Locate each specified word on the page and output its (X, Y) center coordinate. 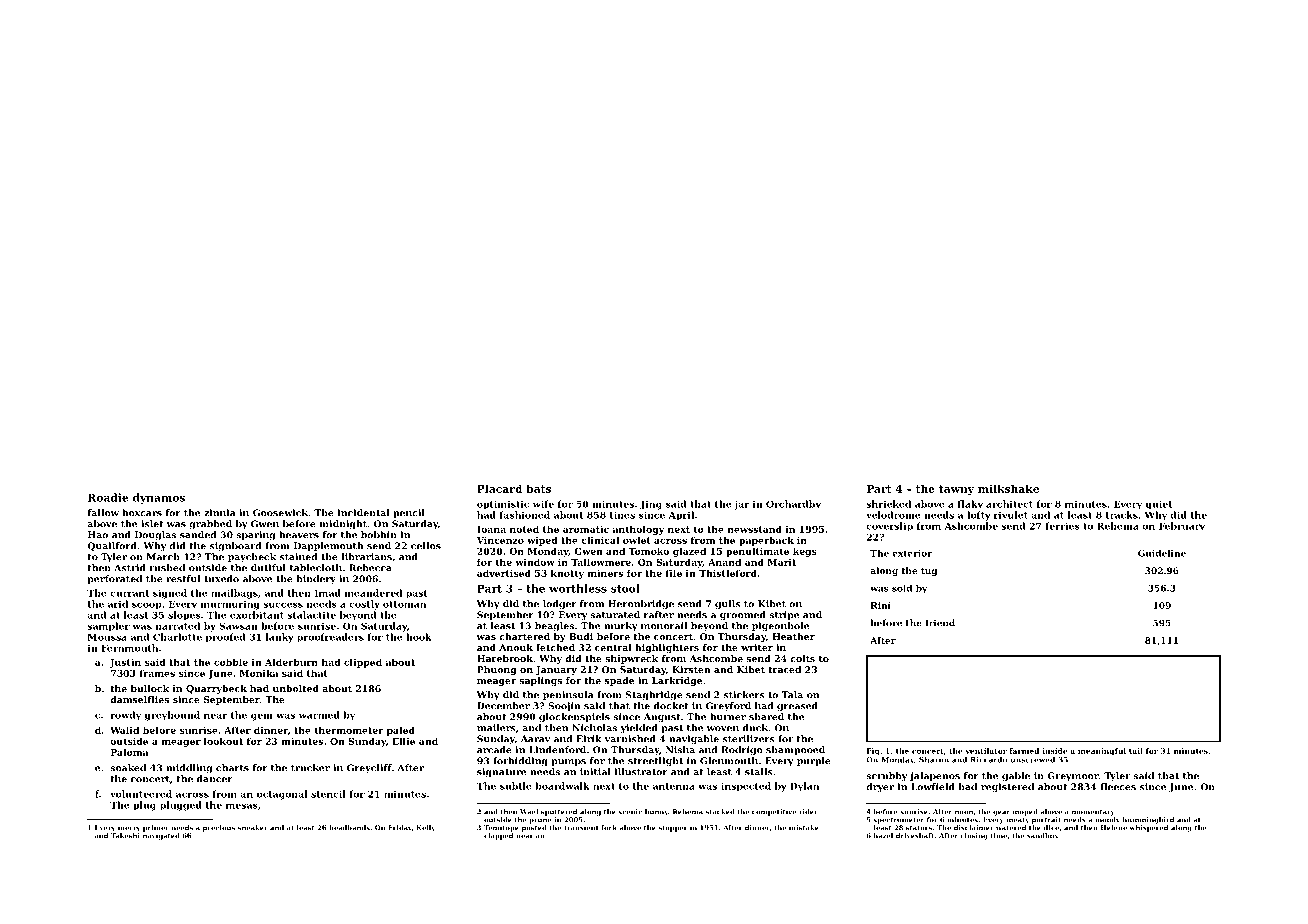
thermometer (349, 730)
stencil (328, 794)
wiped (542, 541)
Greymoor (1073, 777)
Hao (98, 535)
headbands (349, 828)
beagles (554, 627)
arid (118, 604)
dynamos (159, 498)
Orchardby (793, 505)
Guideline (1162, 553)
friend (940, 623)
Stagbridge (654, 696)
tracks (1122, 515)
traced (784, 669)
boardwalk (562, 786)
